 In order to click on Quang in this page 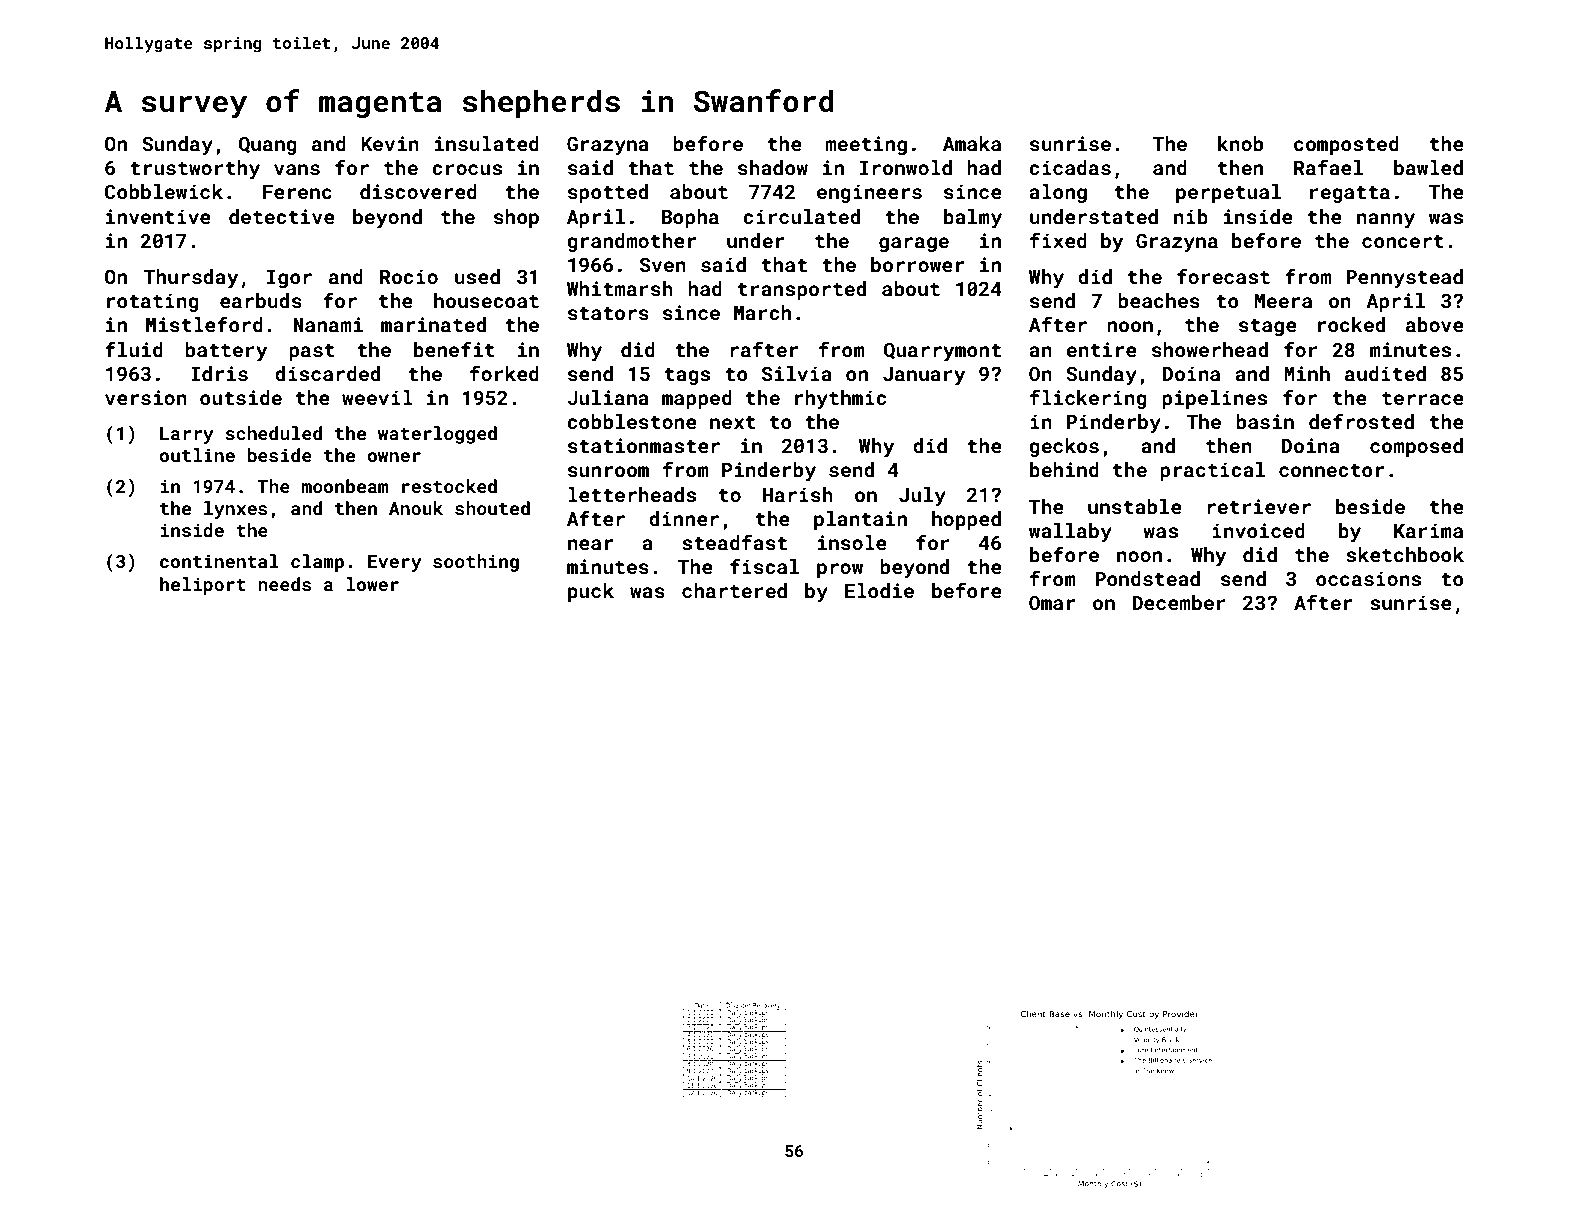, I will do `click(268, 145)`.
